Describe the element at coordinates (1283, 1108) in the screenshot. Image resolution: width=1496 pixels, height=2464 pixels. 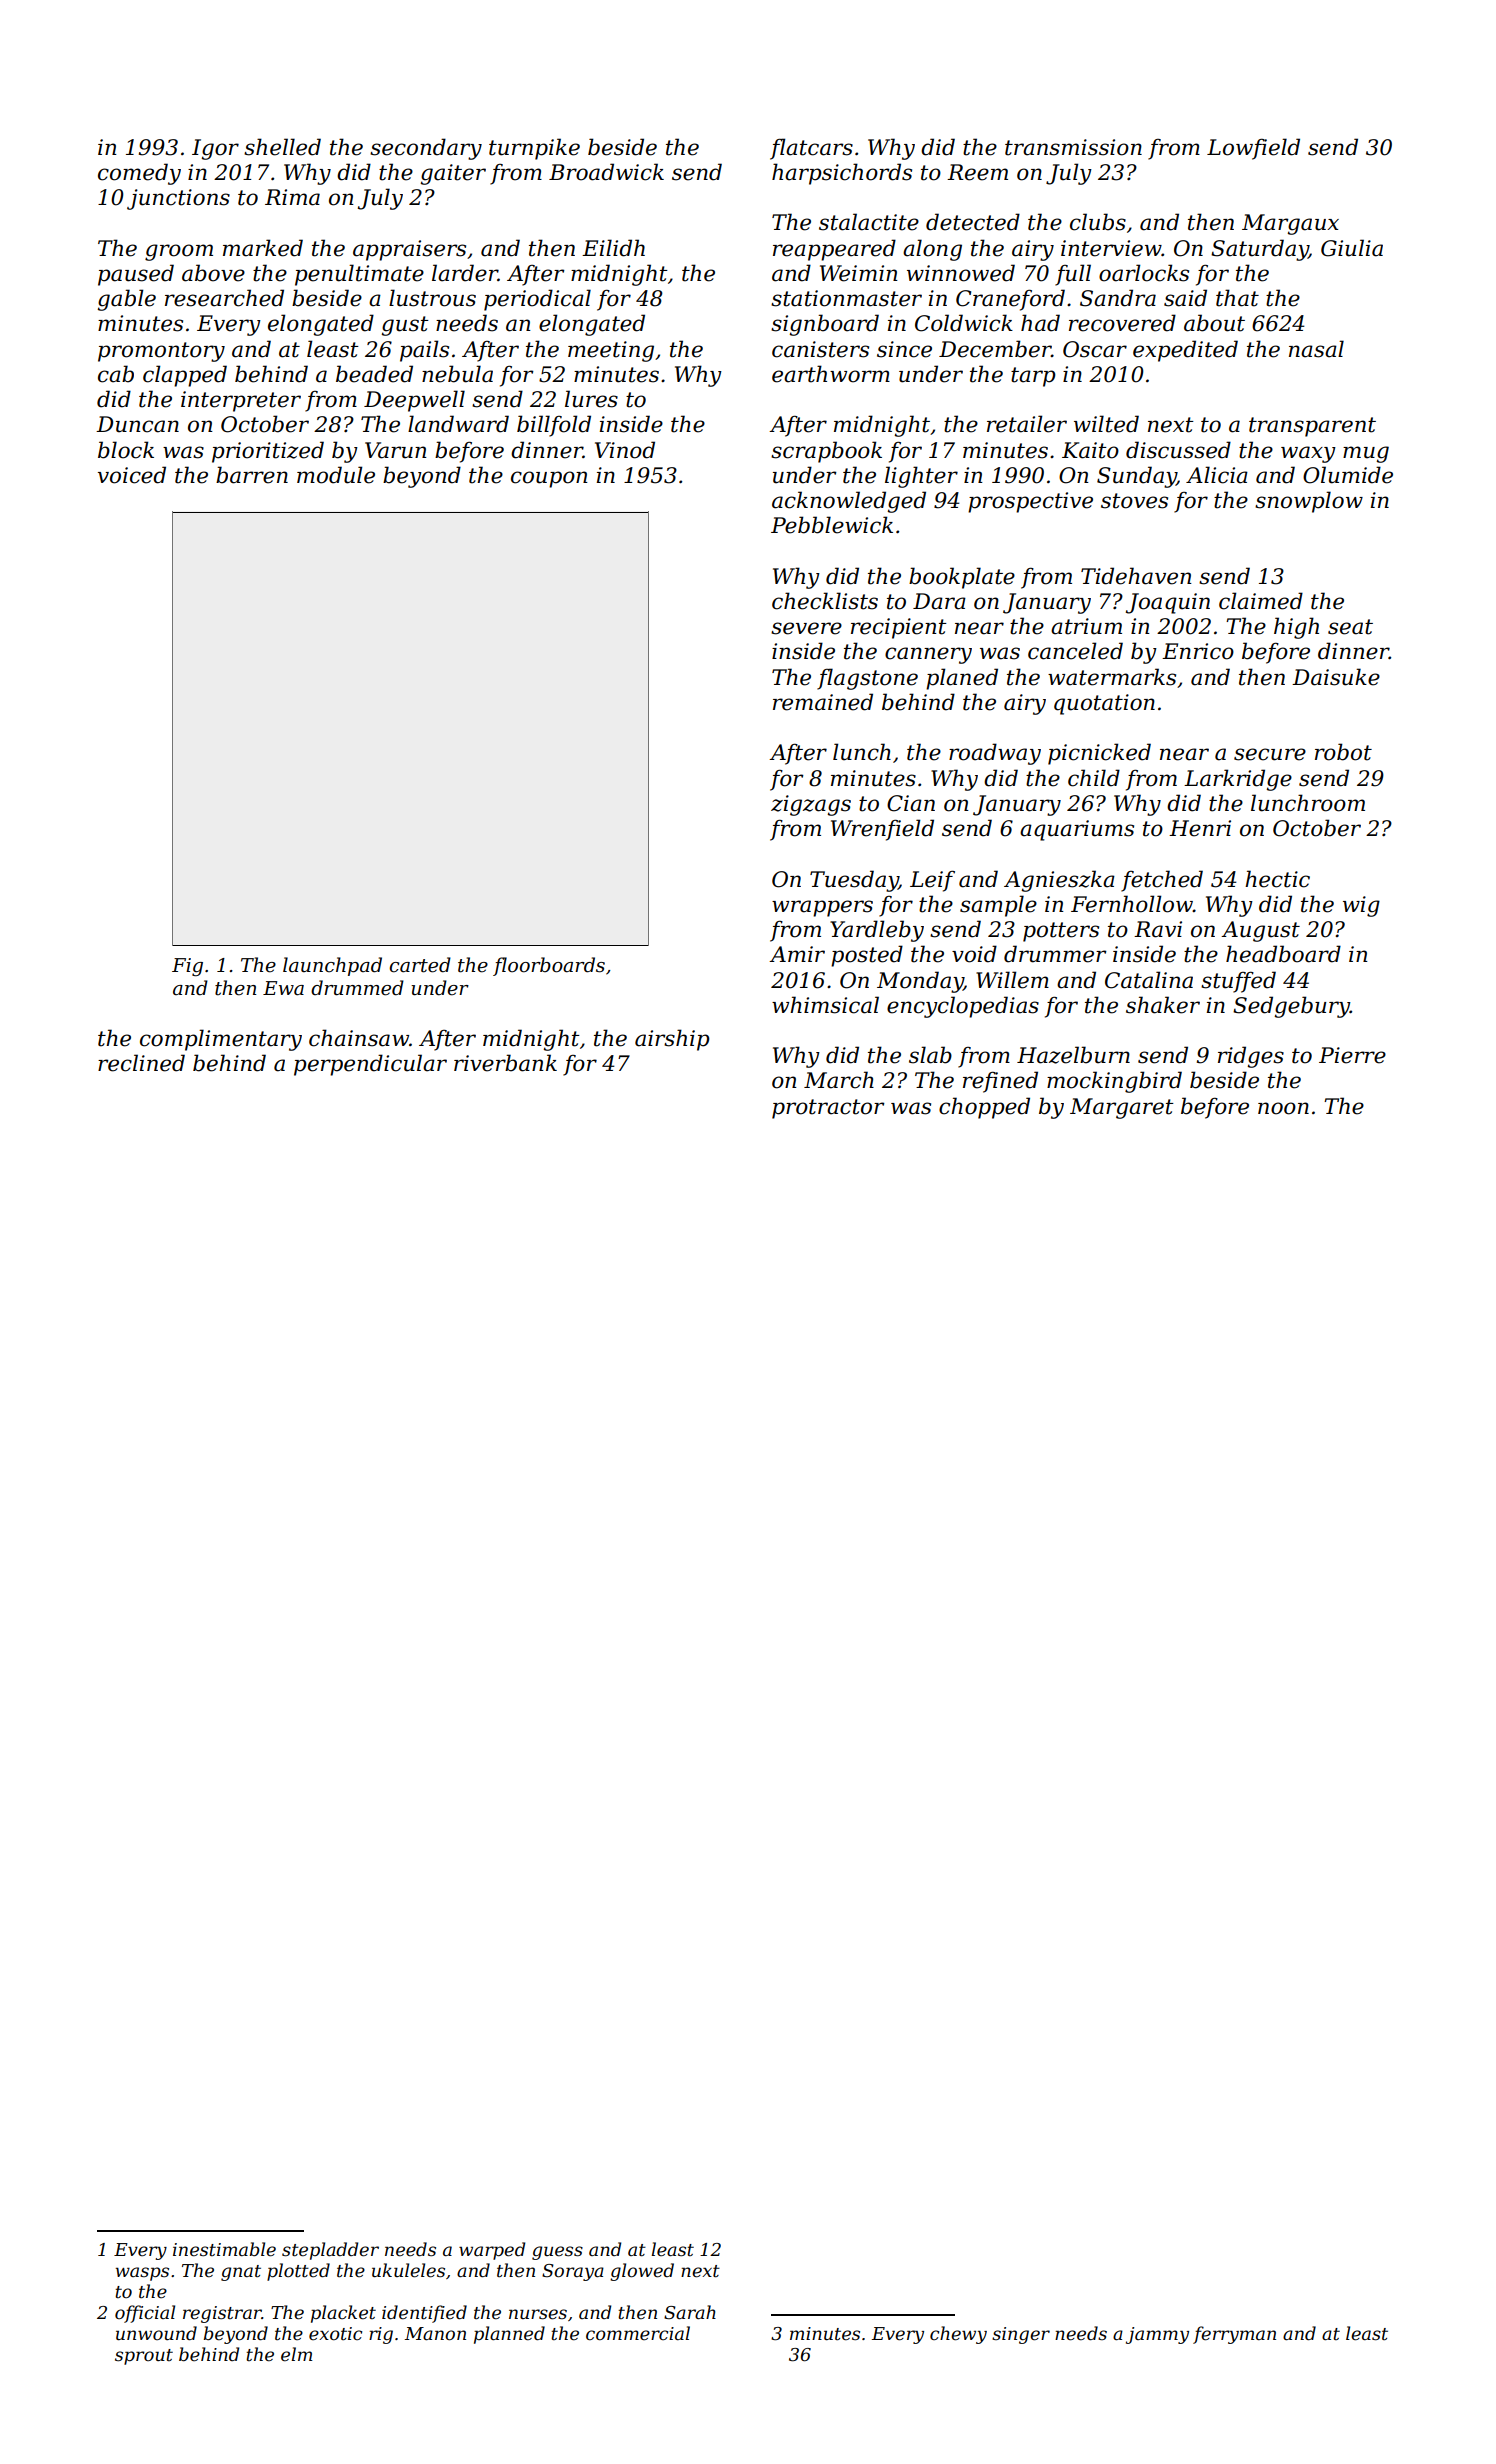
I see `noon` at that location.
